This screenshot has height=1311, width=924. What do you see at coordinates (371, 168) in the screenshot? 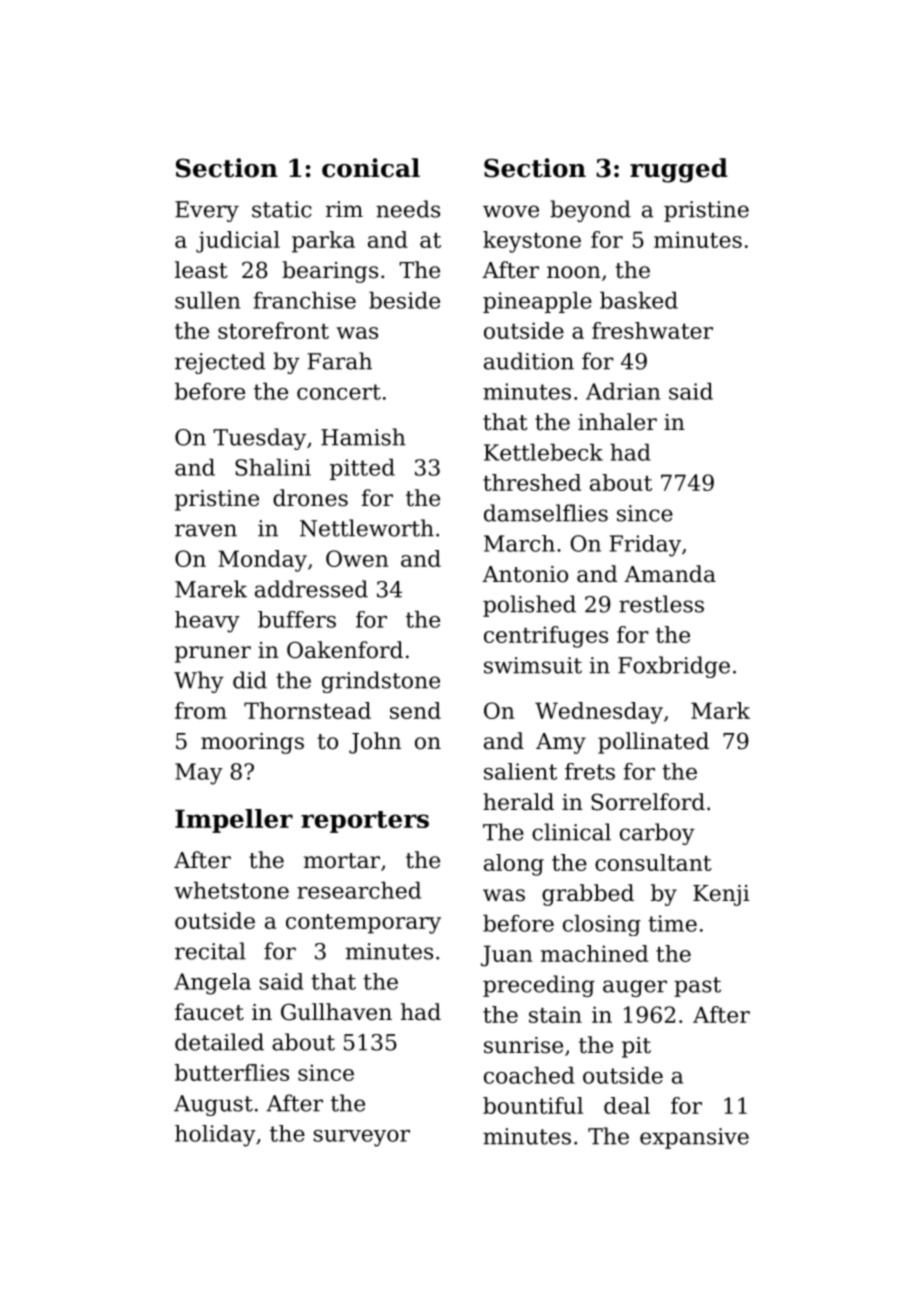
I see `conical` at bounding box center [371, 168].
